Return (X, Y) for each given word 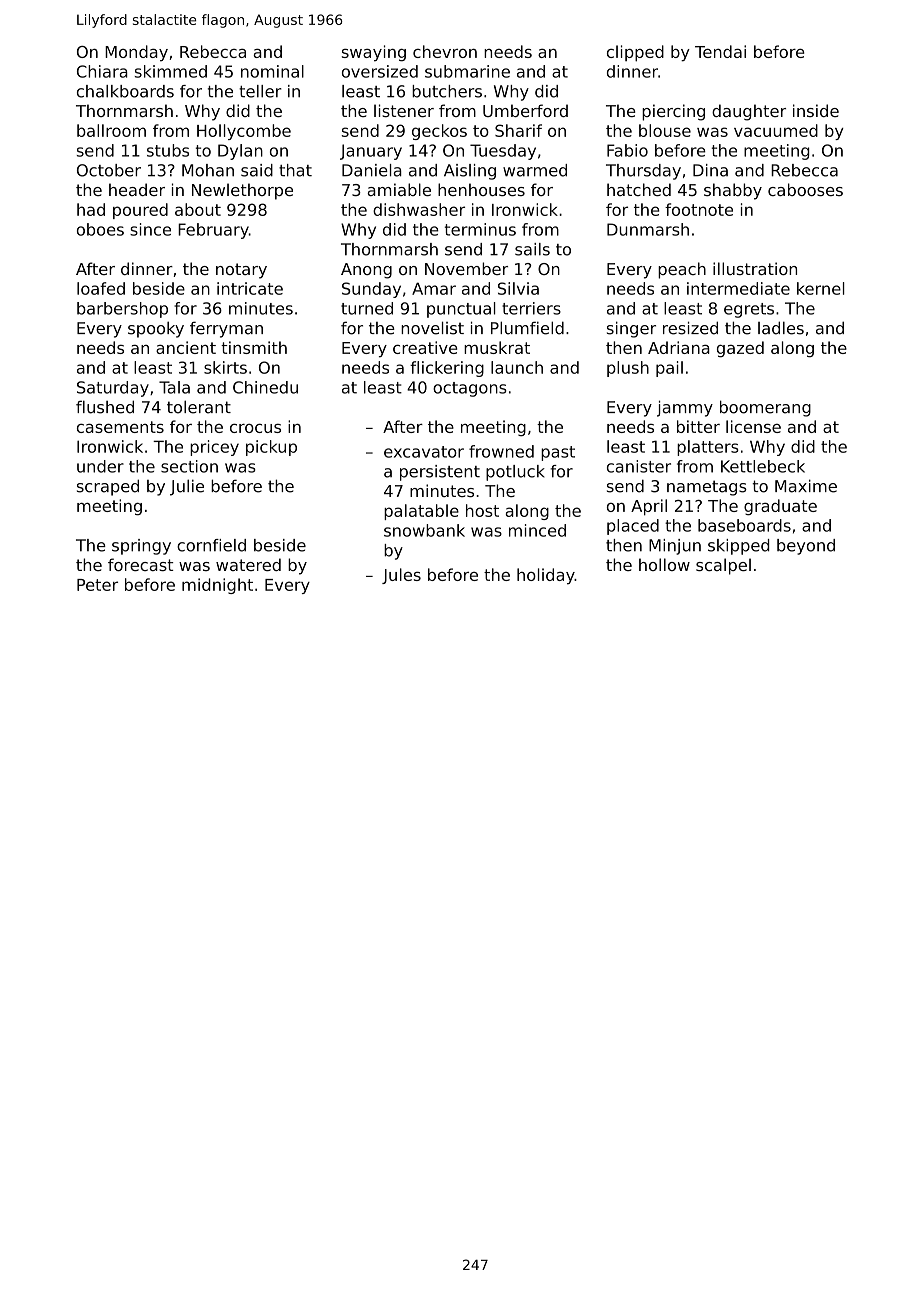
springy (141, 547)
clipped (635, 53)
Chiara (102, 71)
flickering (447, 369)
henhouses (481, 189)
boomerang (765, 408)
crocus (255, 428)
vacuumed (776, 130)
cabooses (805, 189)
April (649, 507)
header (137, 189)
